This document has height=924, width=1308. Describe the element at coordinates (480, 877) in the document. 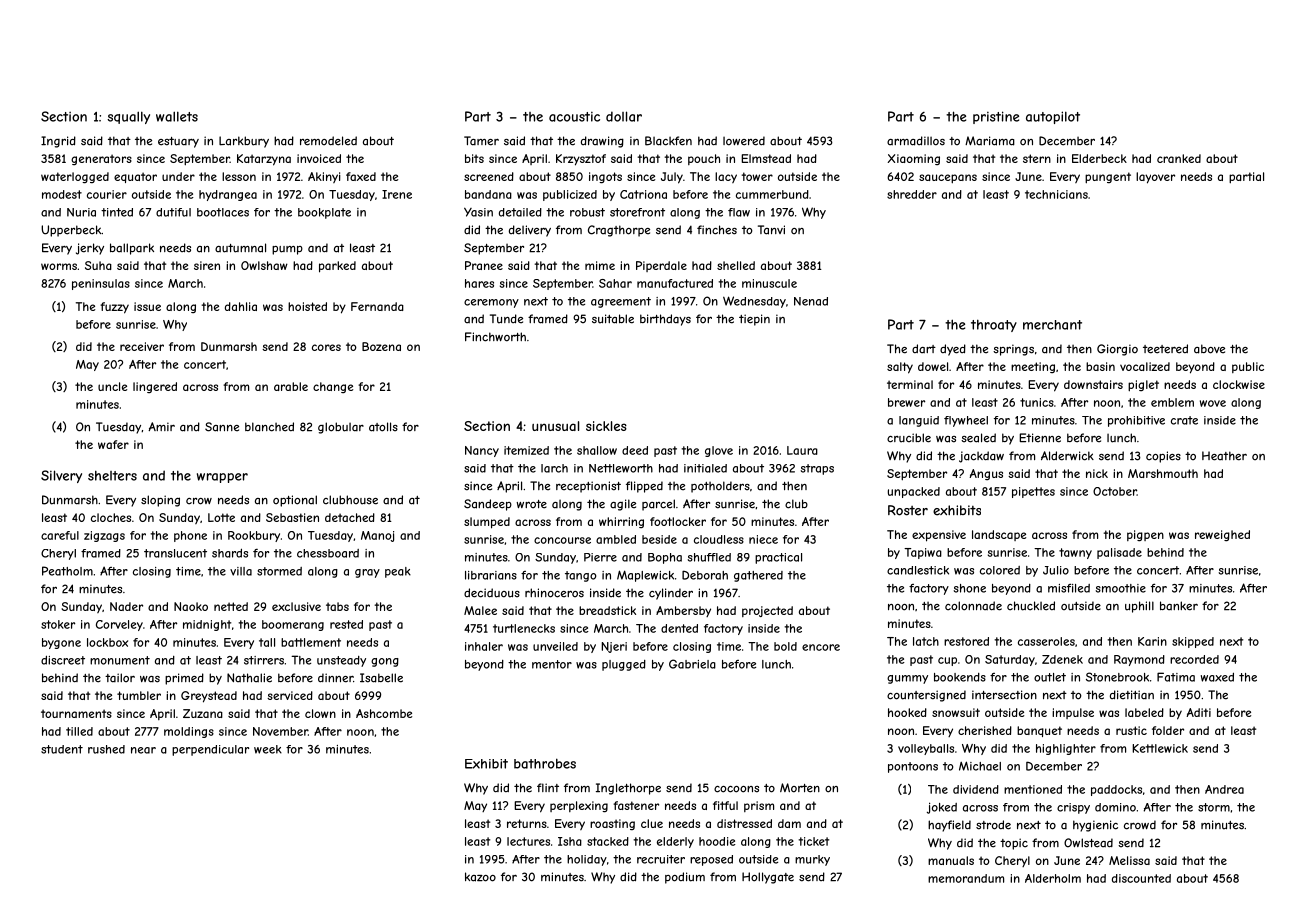

I see `kazoo` at that location.
